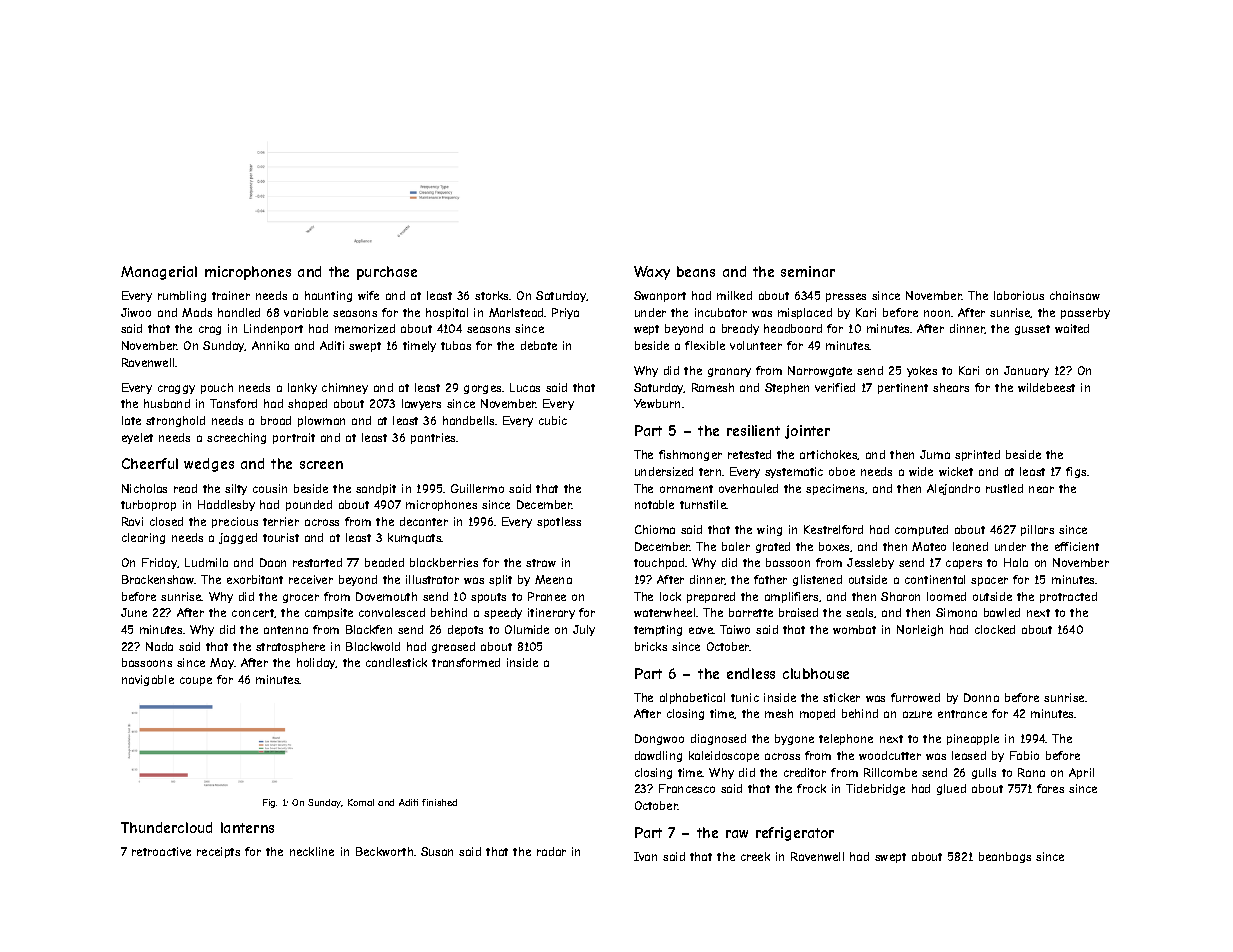  What do you see at coordinates (361, 802) in the screenshot?
I see `Komal` at bounding box center [361, 802].
